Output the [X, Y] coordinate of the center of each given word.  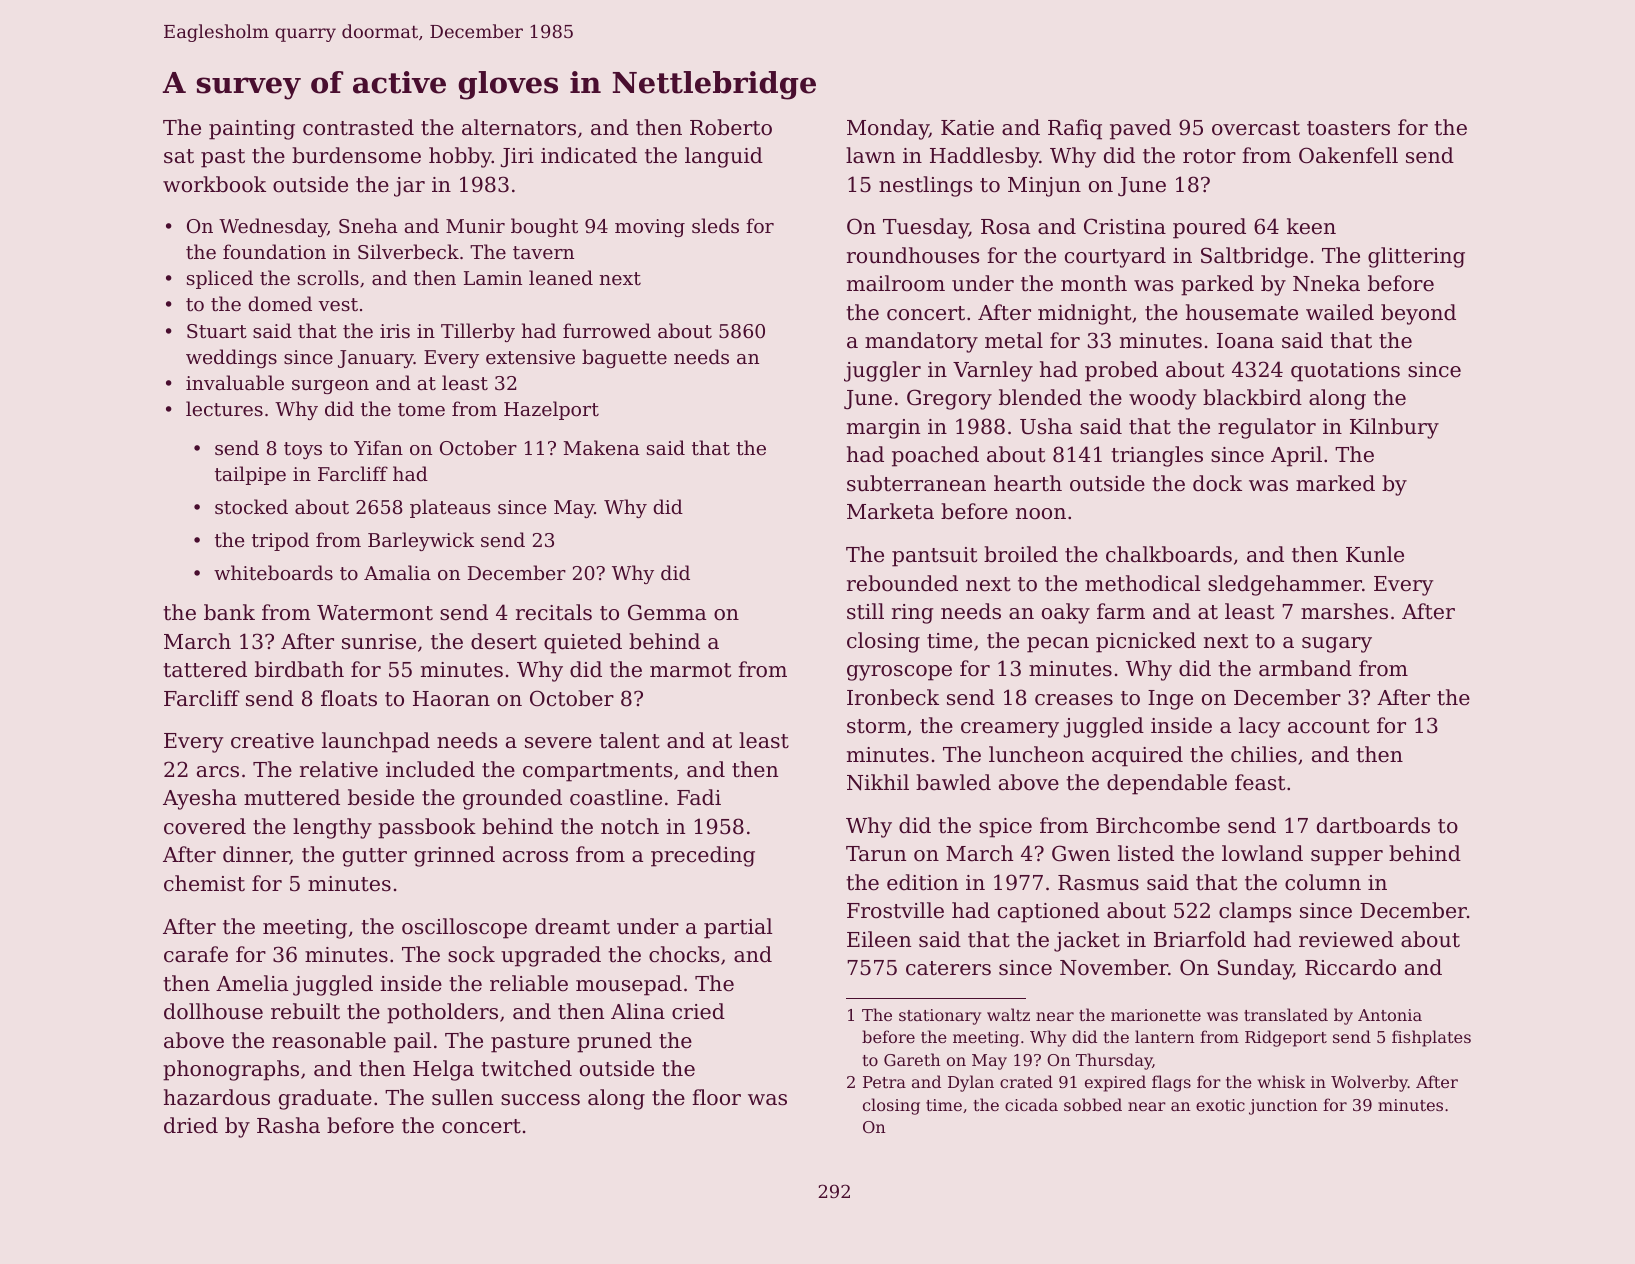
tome [421, 409]
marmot [690, 670]
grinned [454, 856]
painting [252, 130]
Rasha [288, 1125]
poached [935, 456]
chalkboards [1169, 554]
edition [922, 882]
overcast [1256, 128]
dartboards [1373, 825]
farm [1121, 611]
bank [229, 612]
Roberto [731, 127]
